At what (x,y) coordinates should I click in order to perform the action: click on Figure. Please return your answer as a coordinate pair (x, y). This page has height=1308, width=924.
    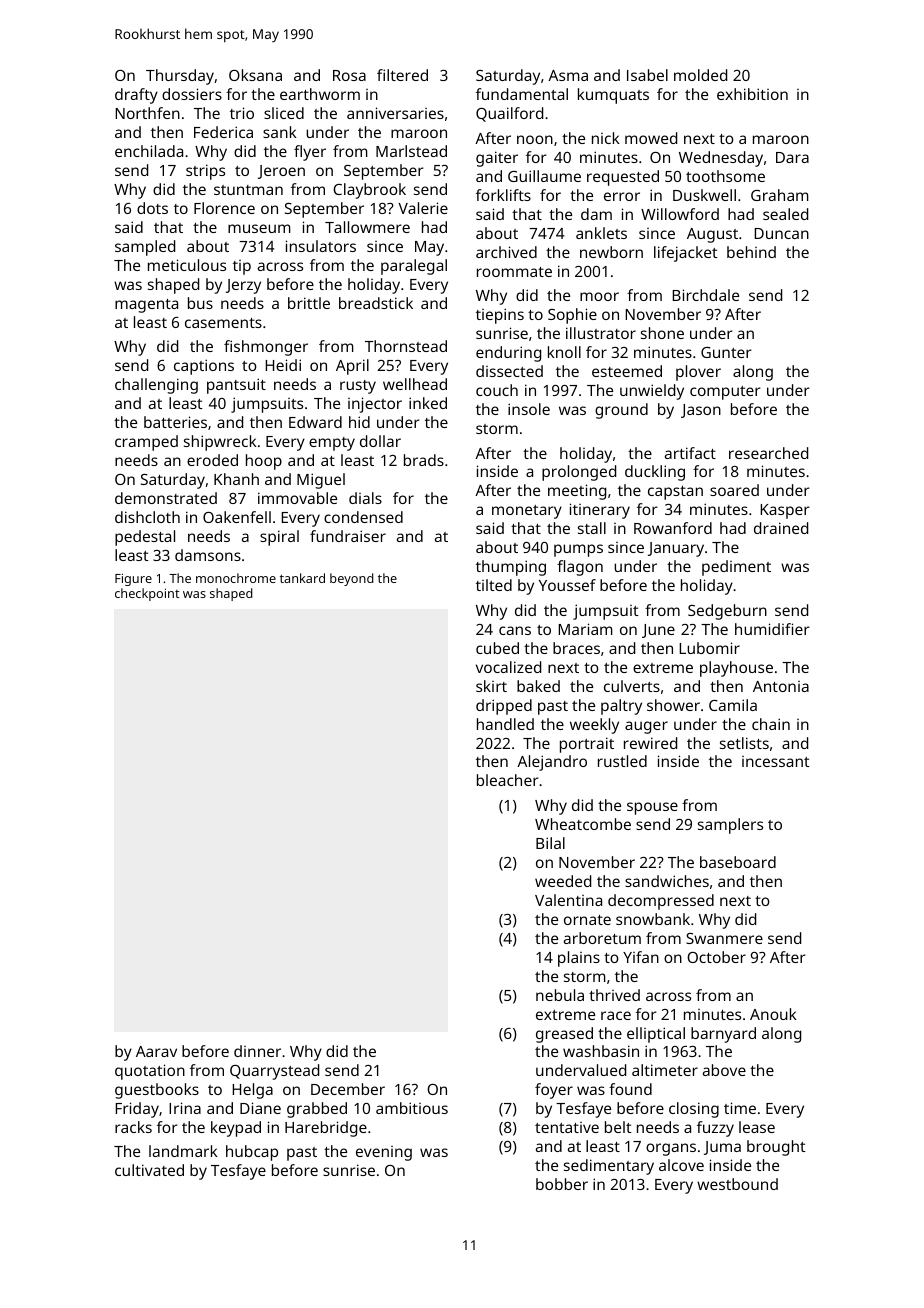
    Looking at the image, I should click on (133, 579).
